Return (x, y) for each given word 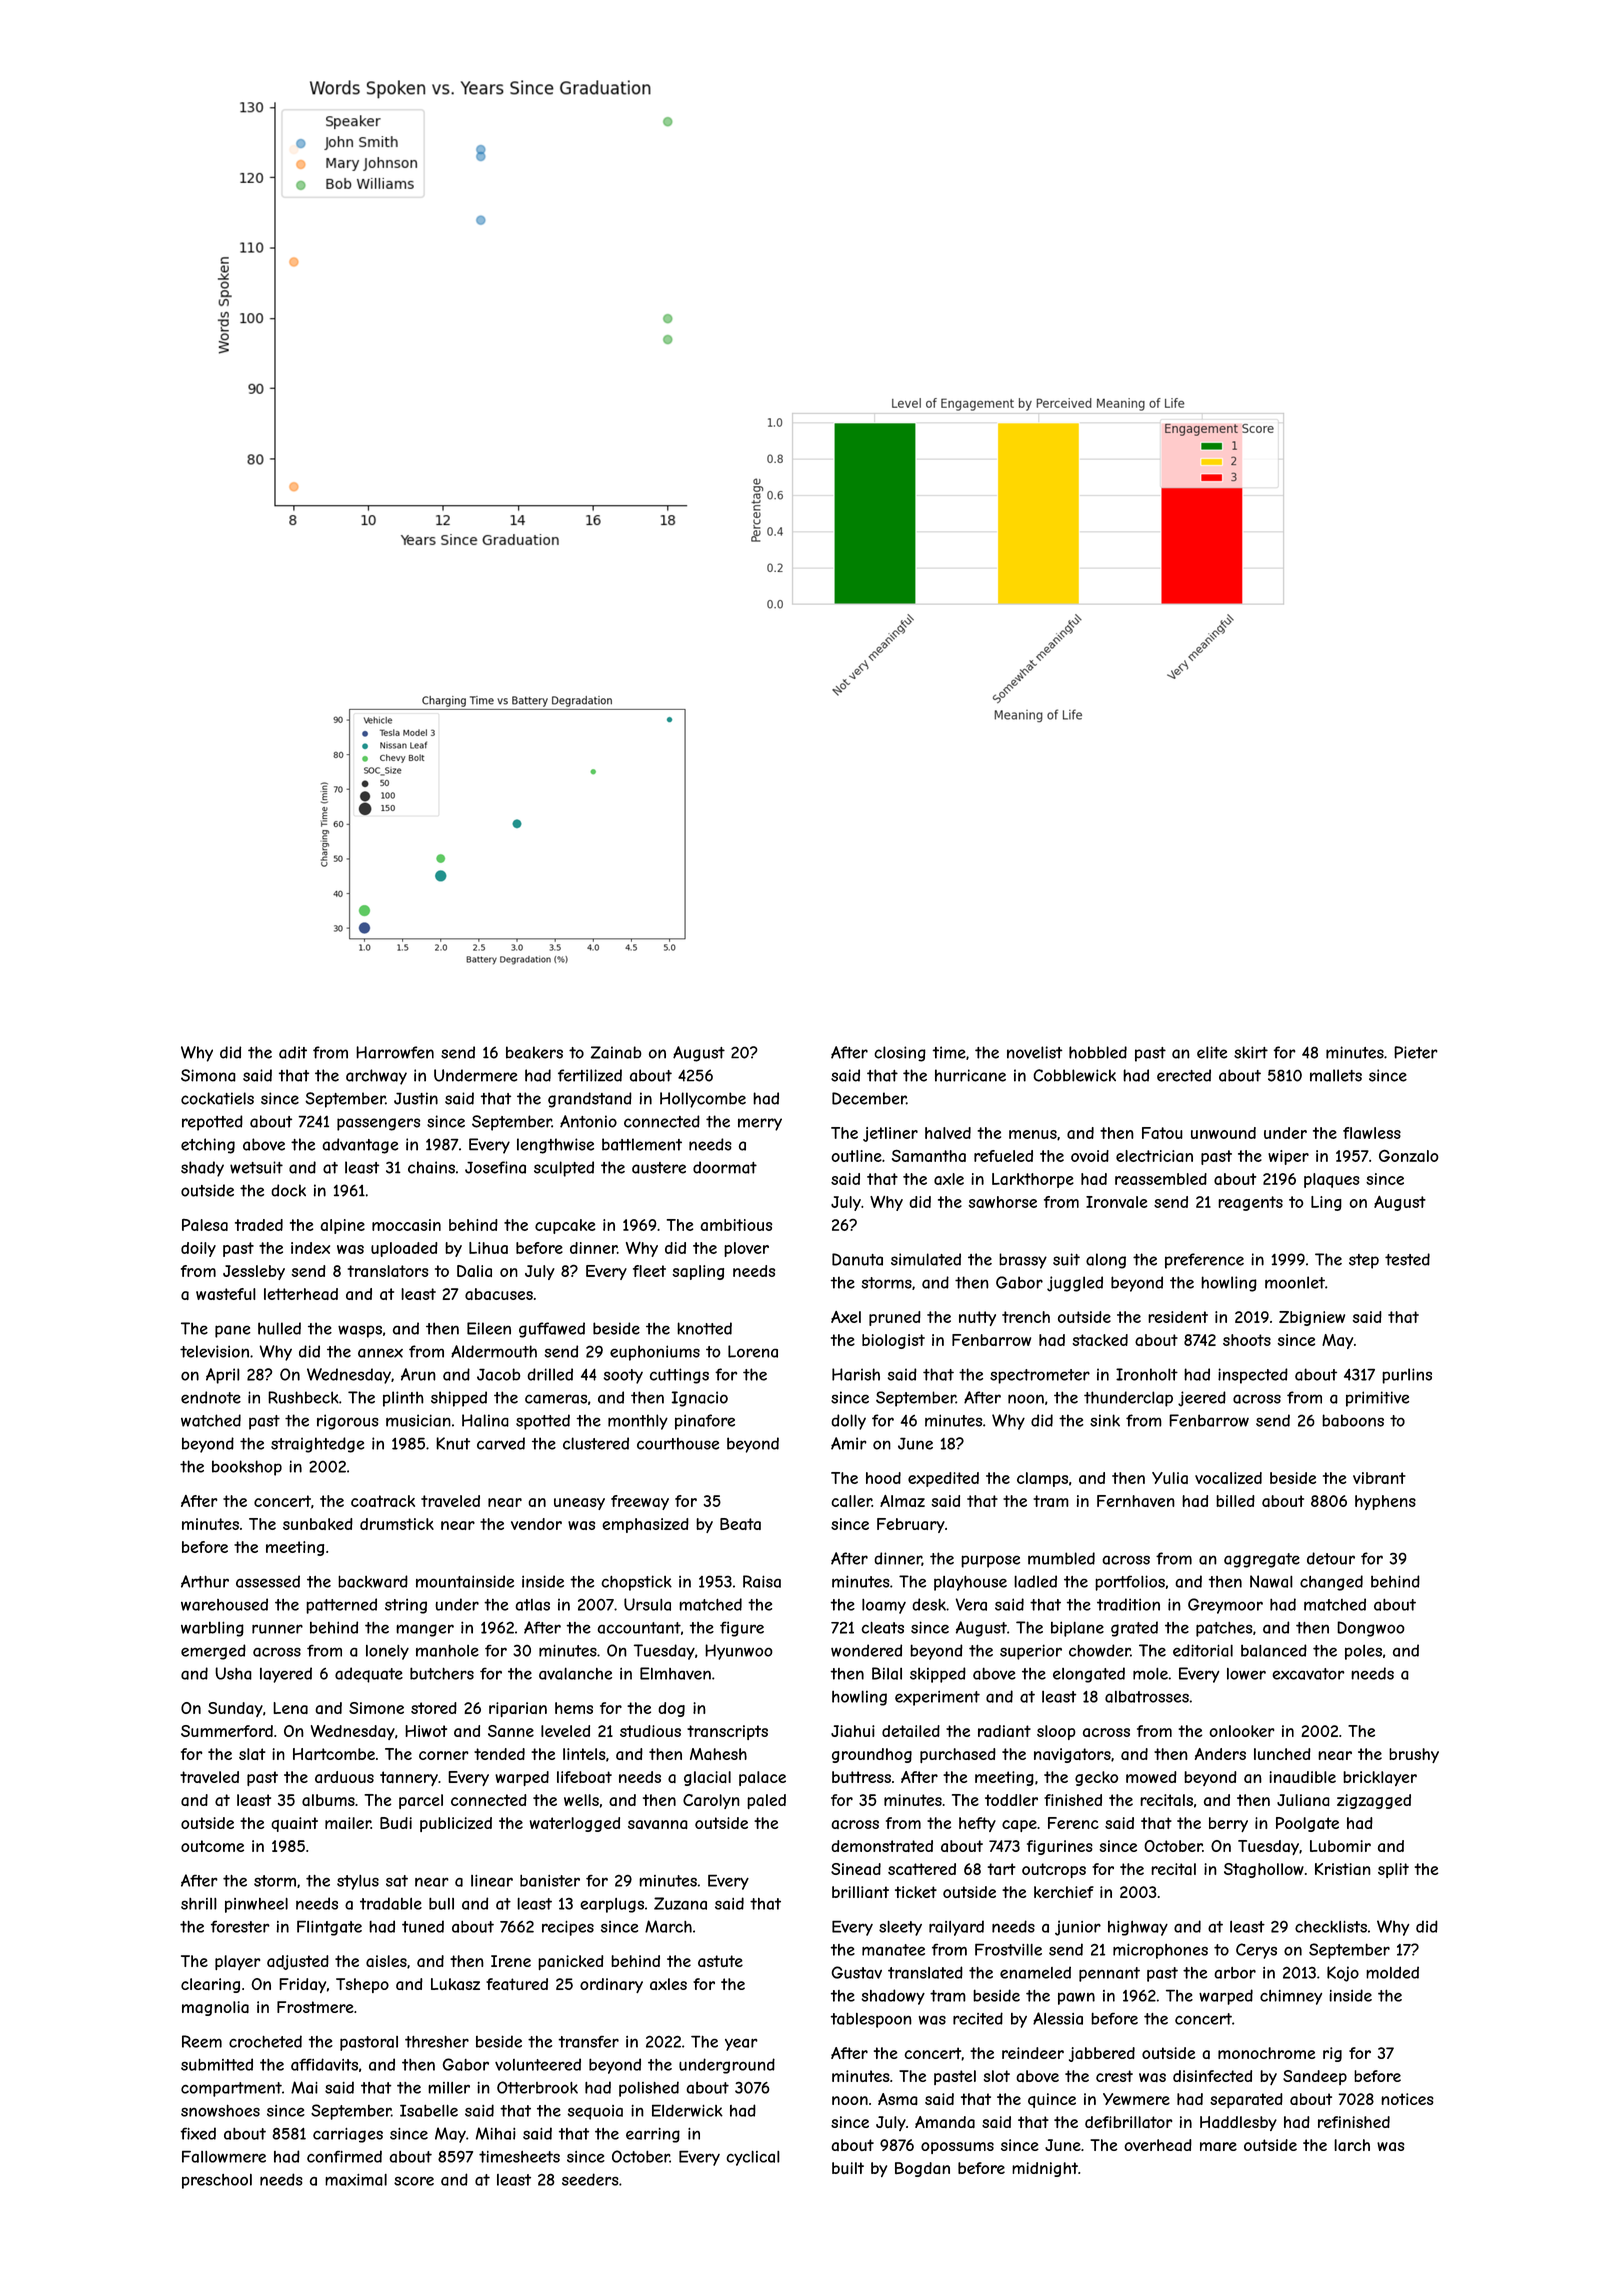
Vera (971, 1604)
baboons (1353, 1420)
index (310, 1248)
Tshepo (362, 1985)
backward (373, 1581)
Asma (898, 2099)
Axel (846, 1317)
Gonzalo (1409, 1156)
